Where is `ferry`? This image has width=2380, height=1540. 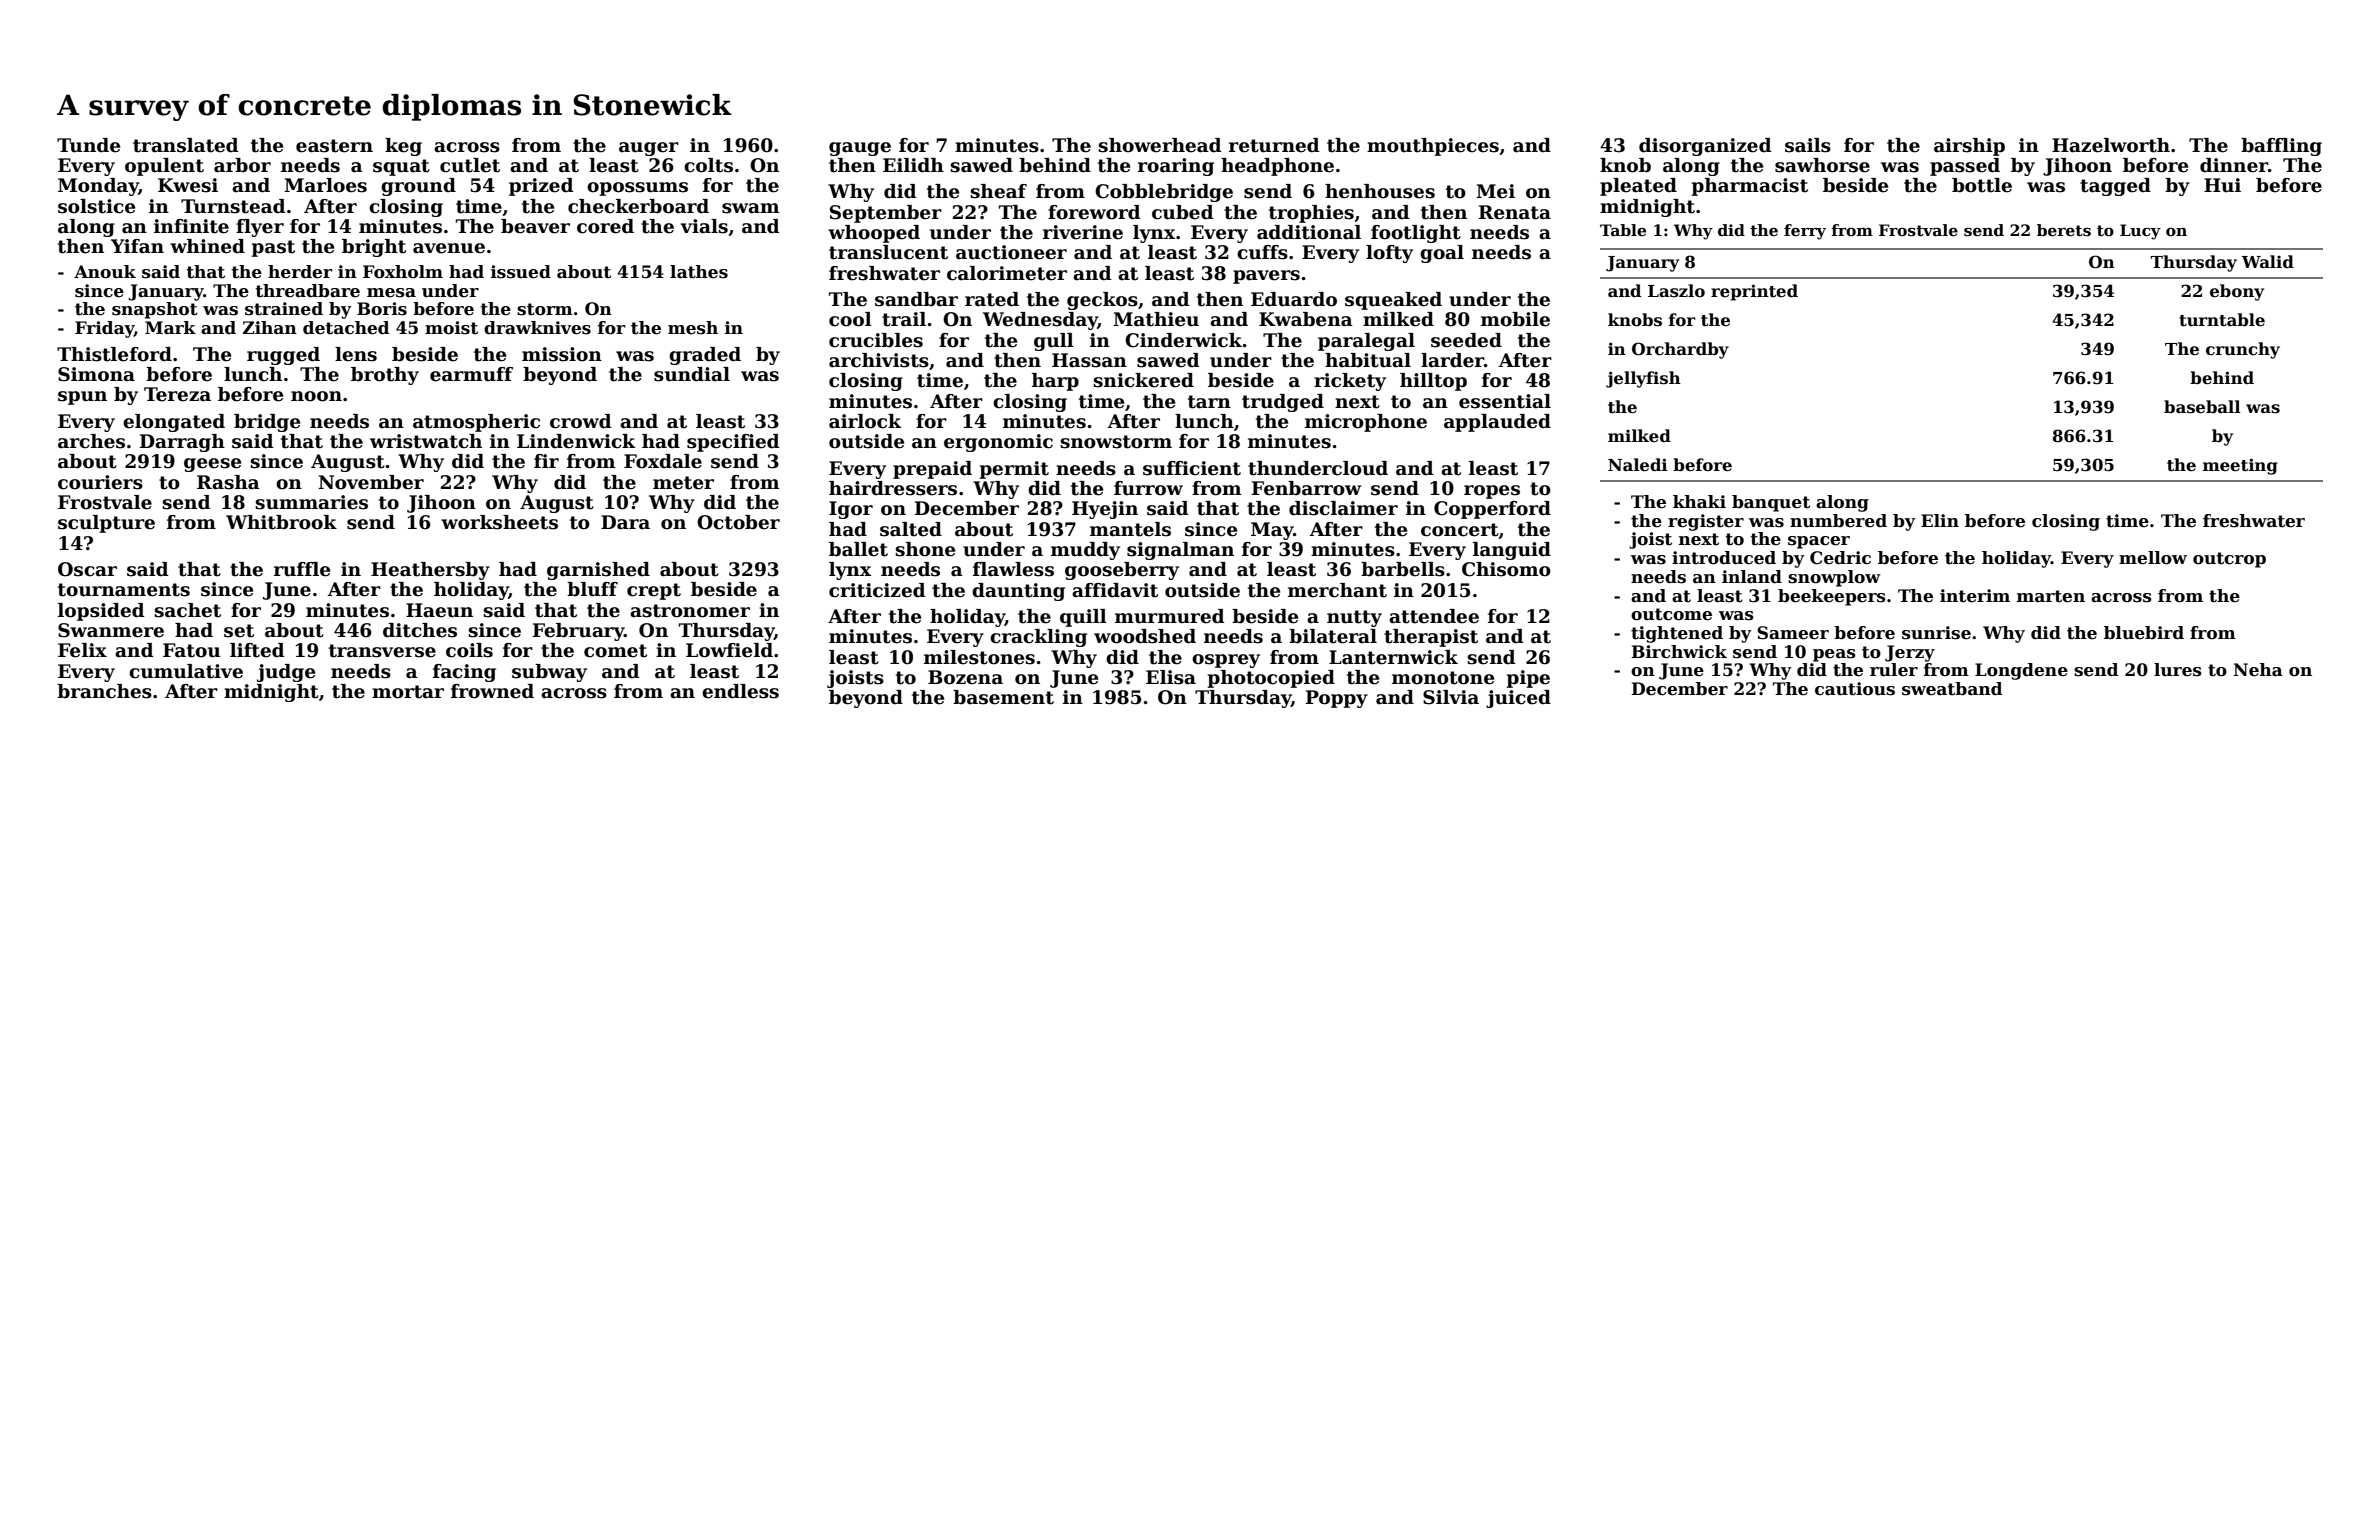 ferry is located at coordinates (1805, 232).
